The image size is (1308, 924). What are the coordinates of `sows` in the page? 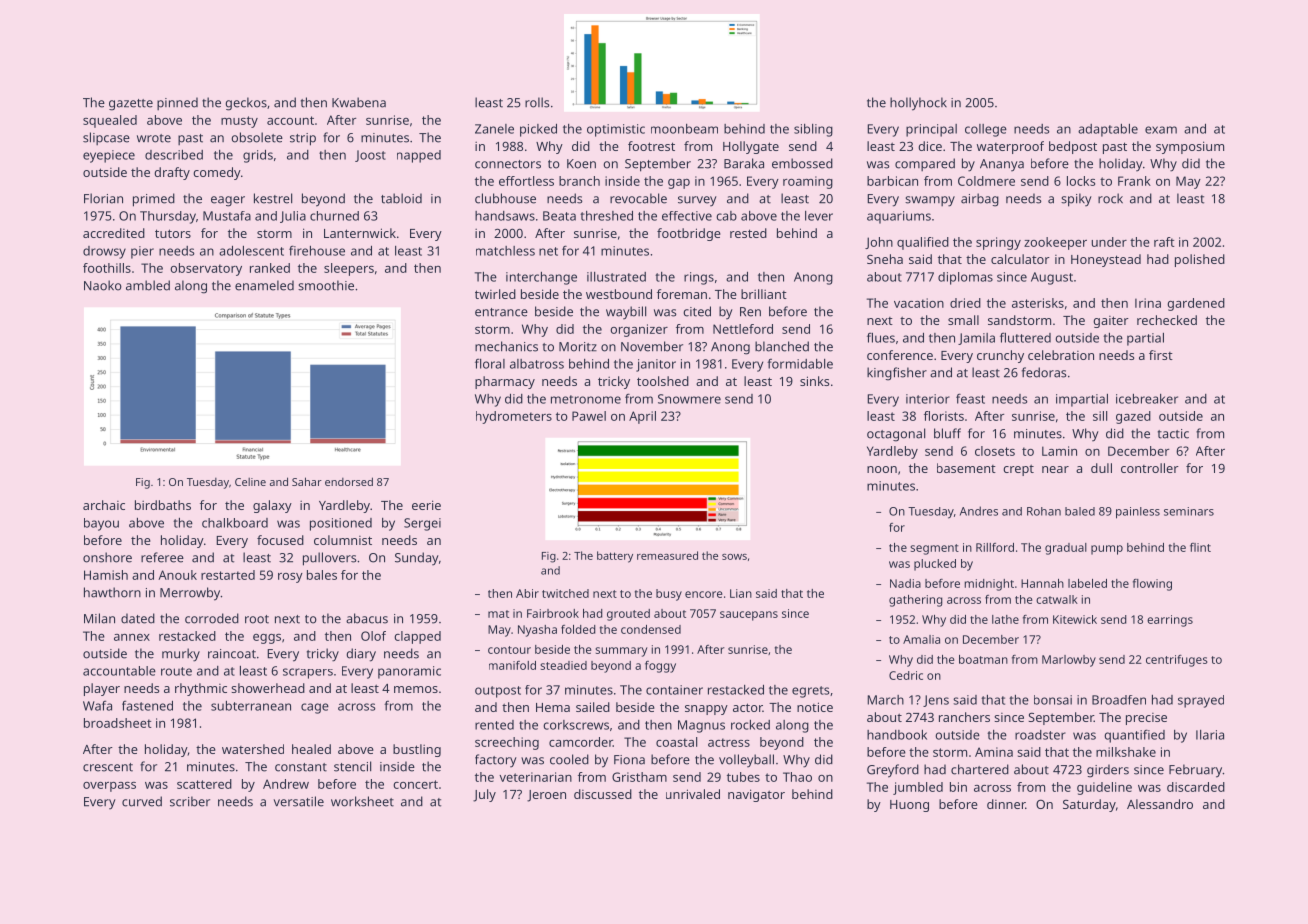 It's located at (734, 557).
